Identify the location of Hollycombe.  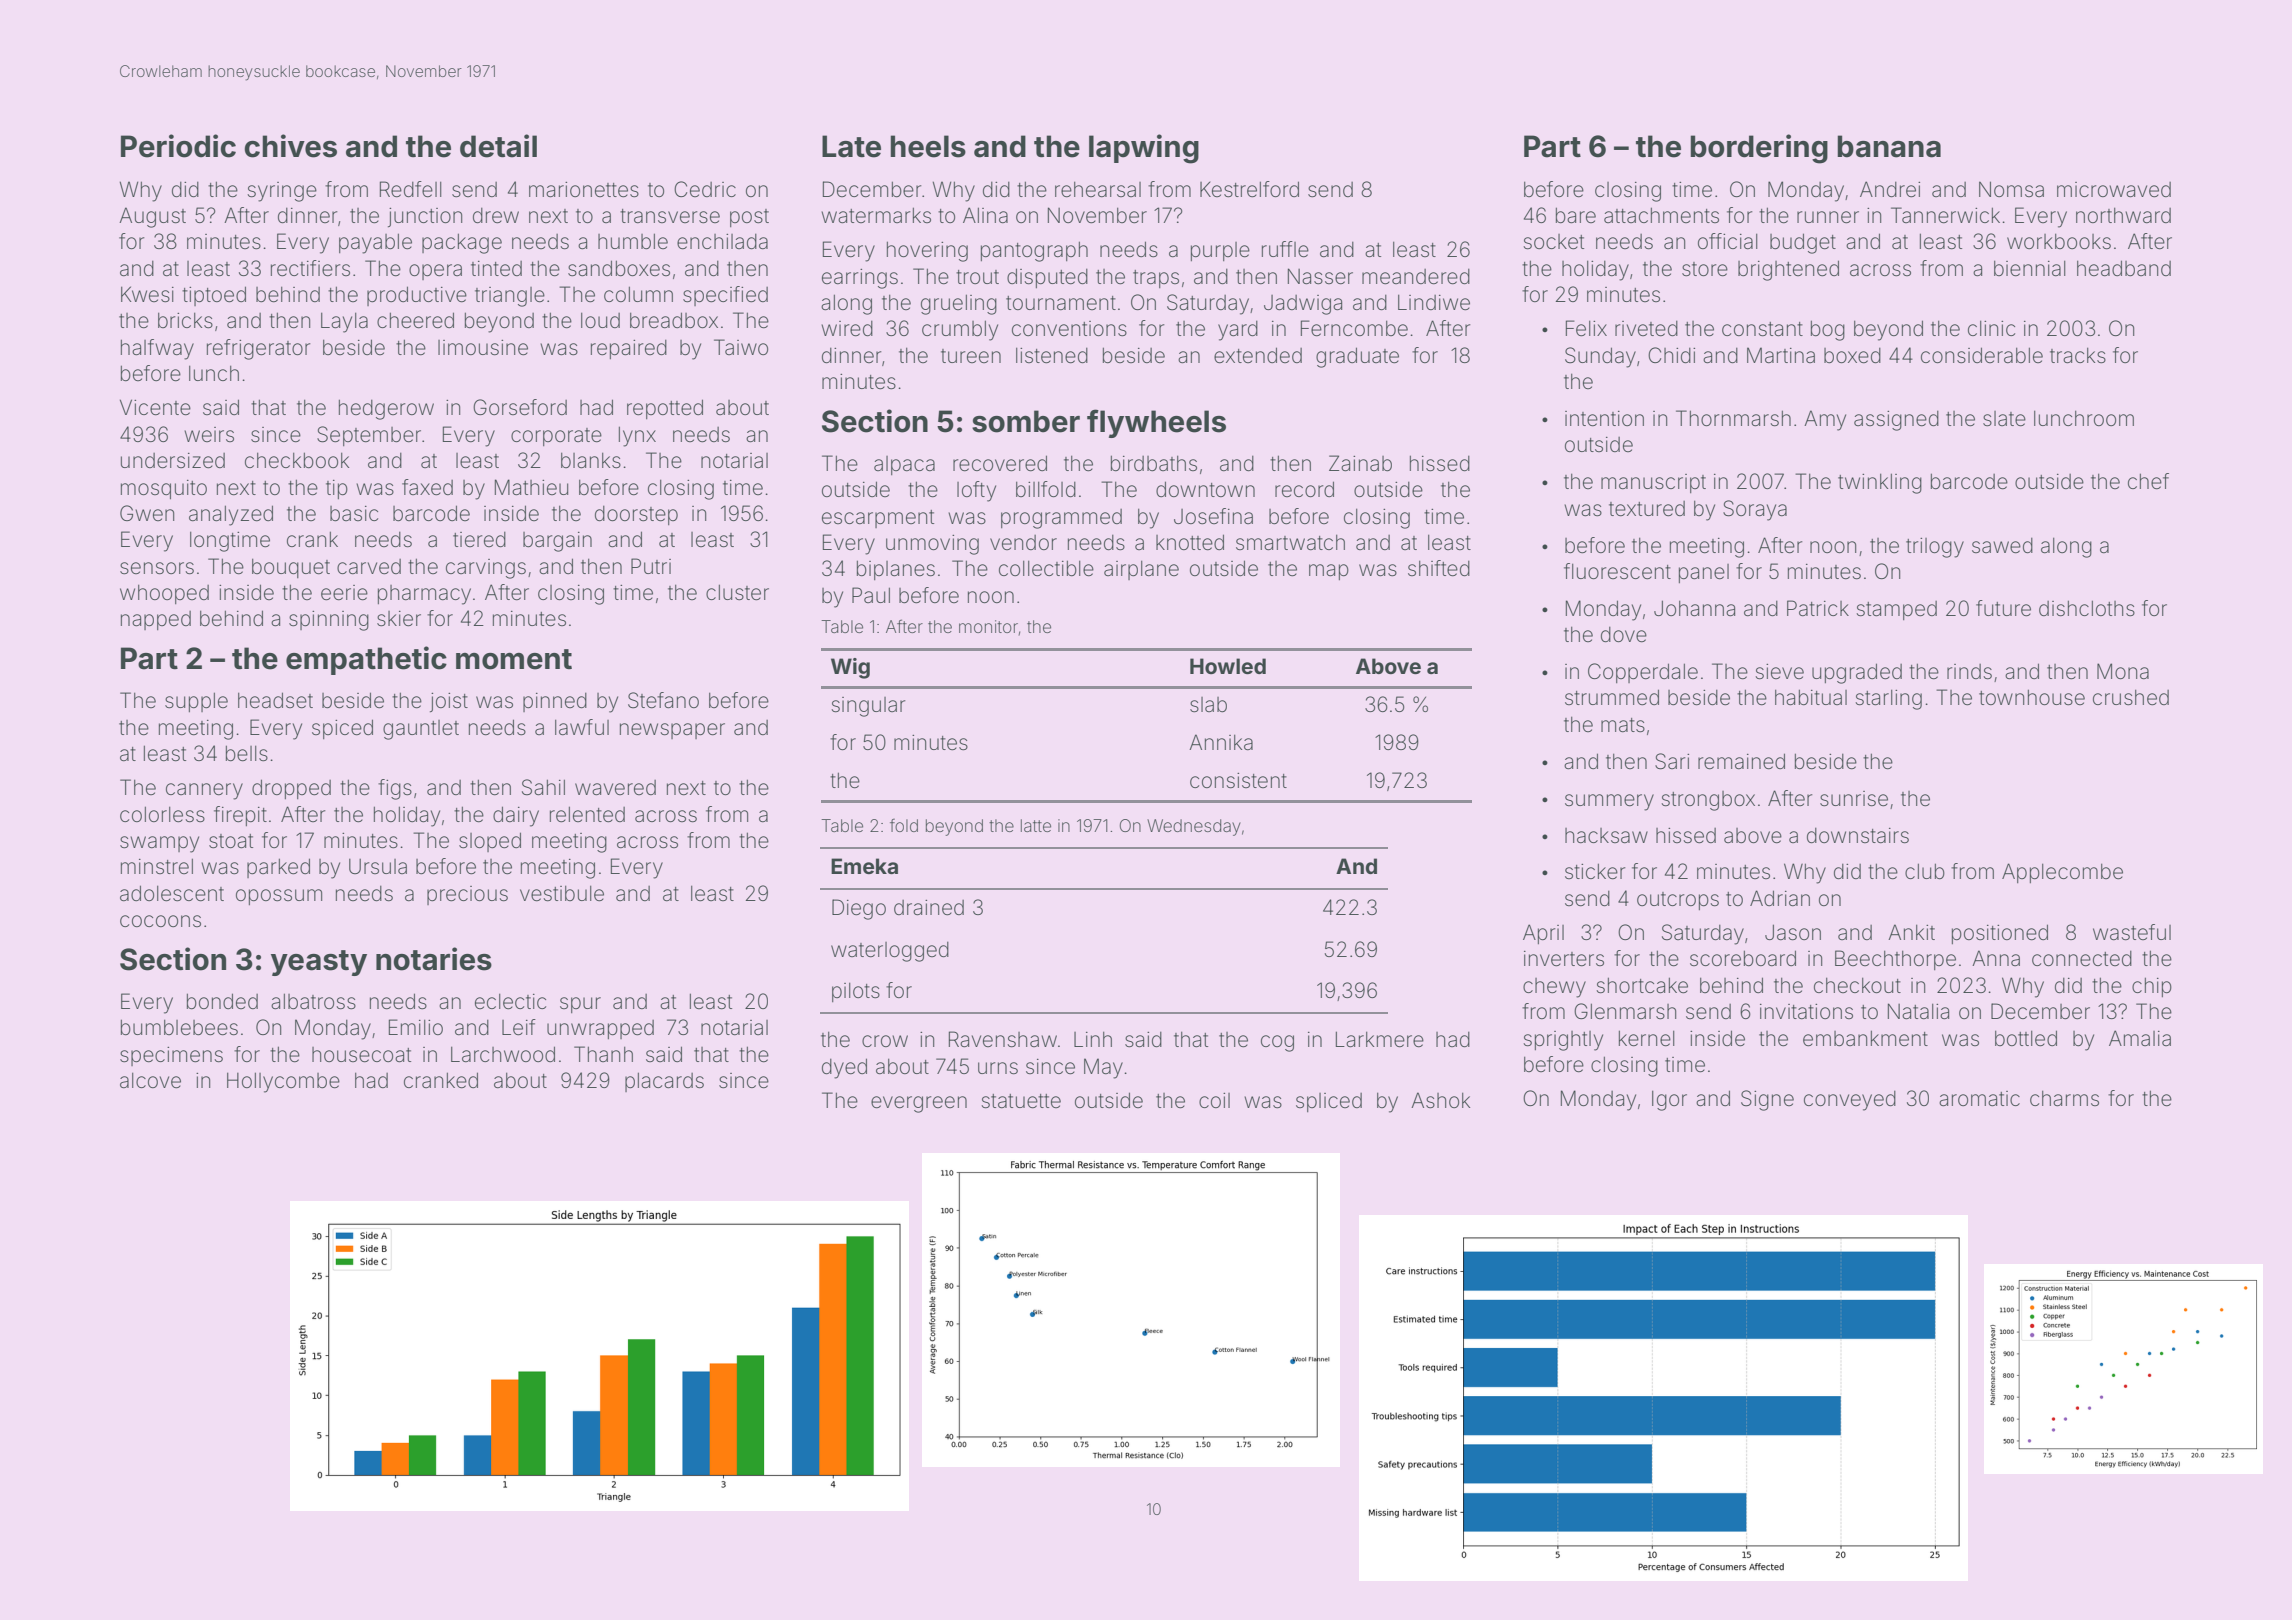
(283, 1082).
